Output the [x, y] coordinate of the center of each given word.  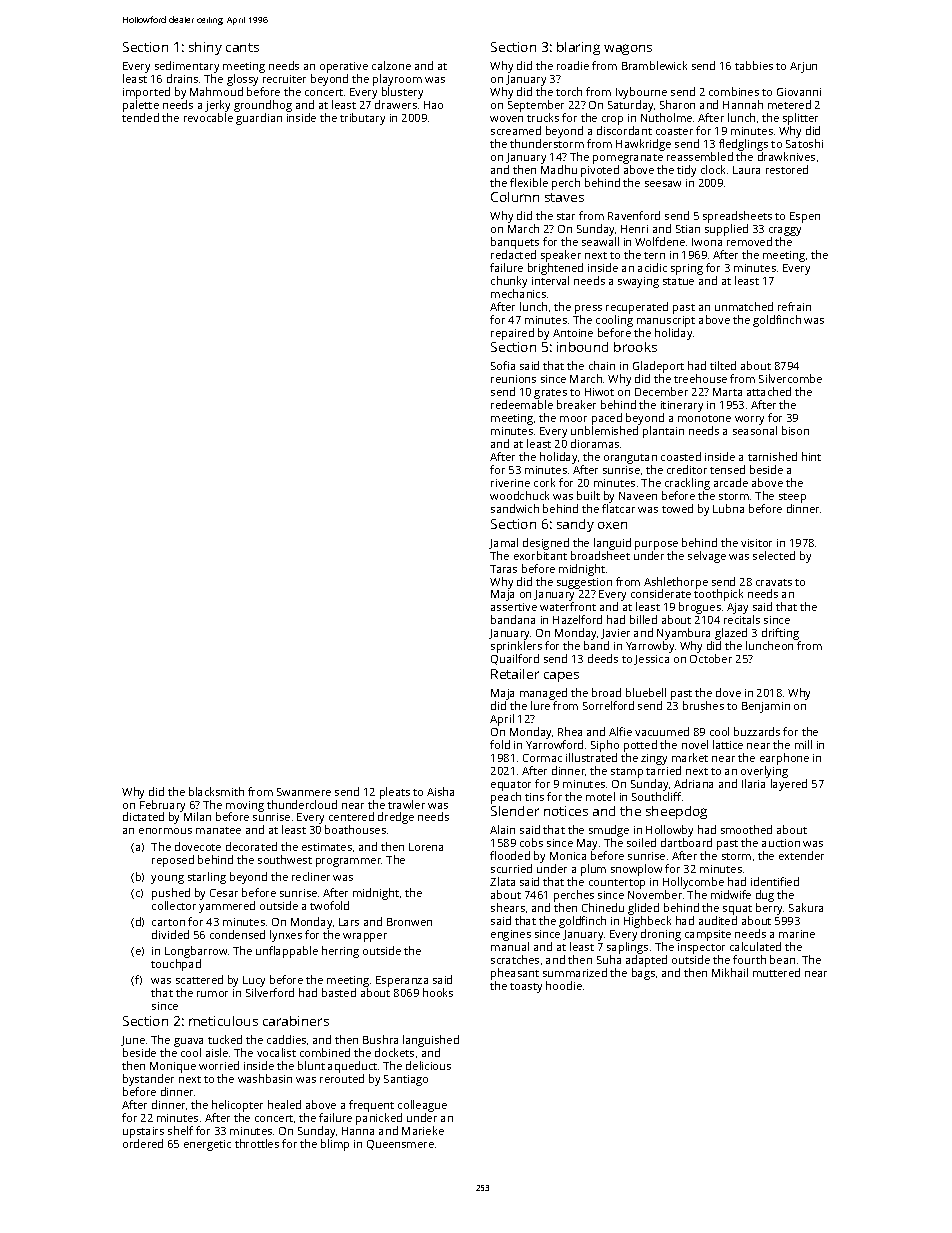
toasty [526, 988]
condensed [237, 934]
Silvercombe [790, 378]
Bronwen [409, 922]
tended [140, 117]
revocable [208, 117]
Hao [433, 105]
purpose [656, 545]
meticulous [223, 1021]
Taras [503, 569]
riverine [510, 483]
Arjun [803, 67]
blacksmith [216, 791]
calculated [755, 946]
